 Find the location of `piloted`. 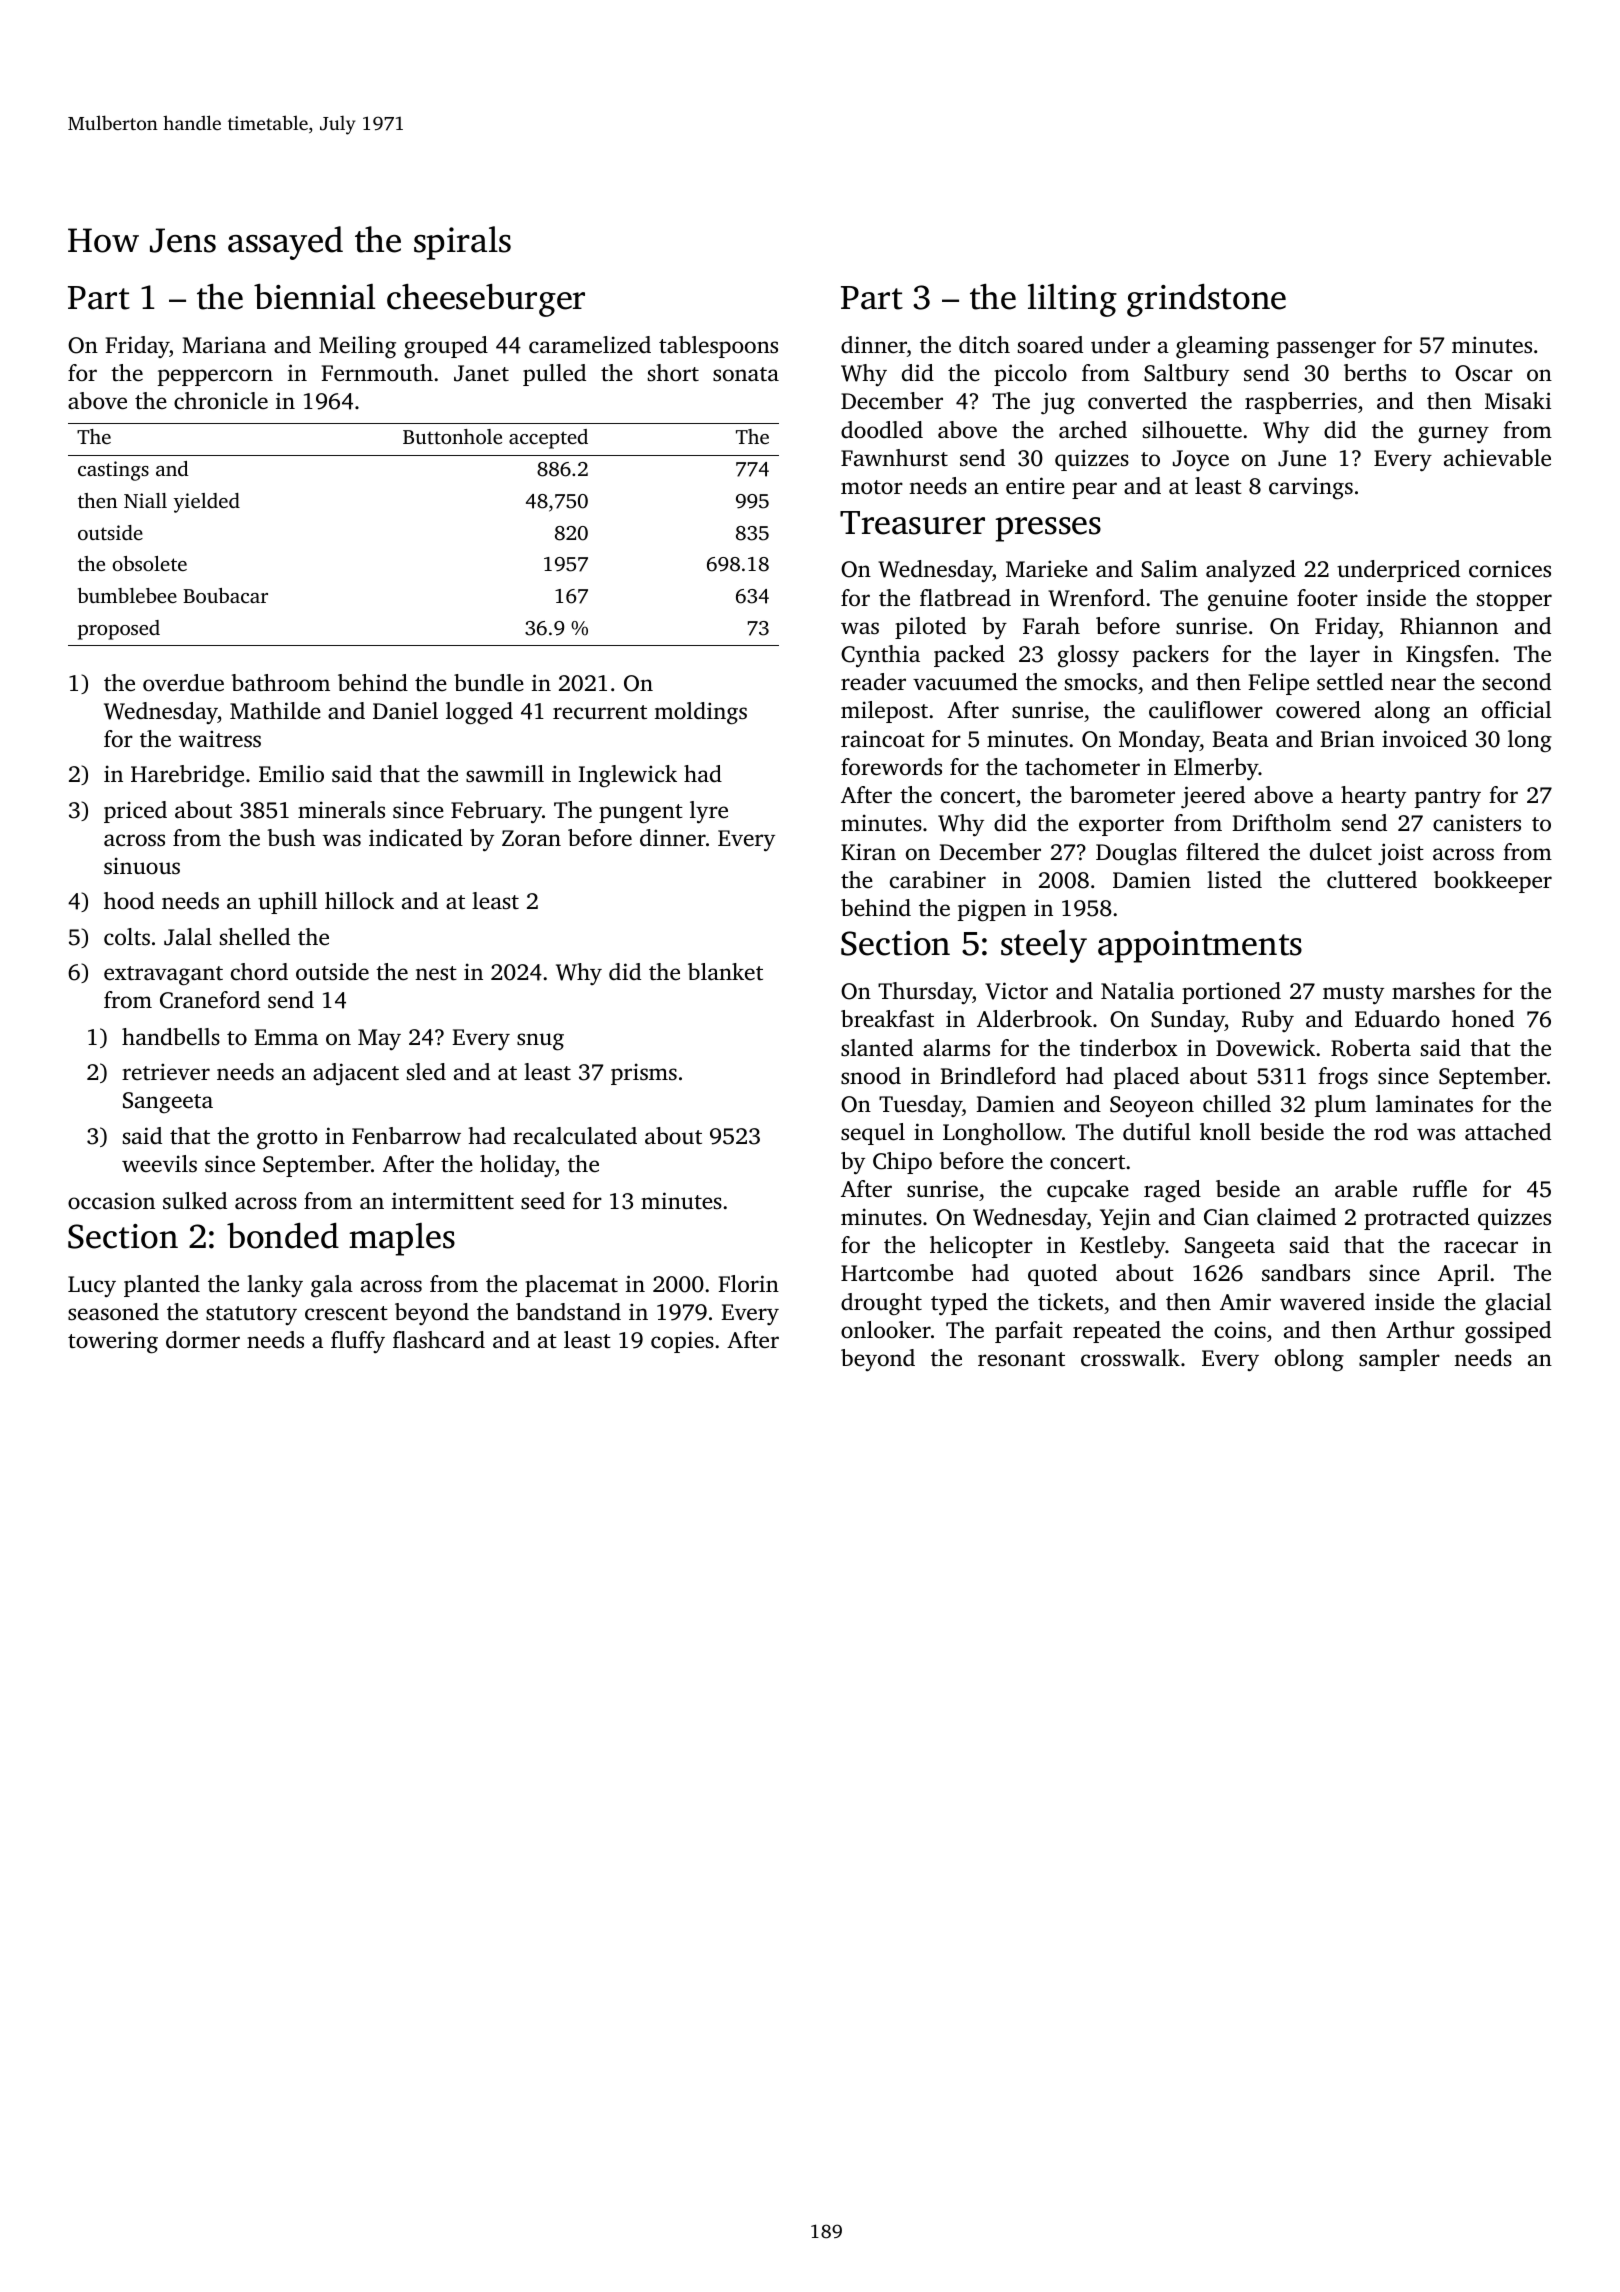

piloted is located at coordinates (930, 628).
